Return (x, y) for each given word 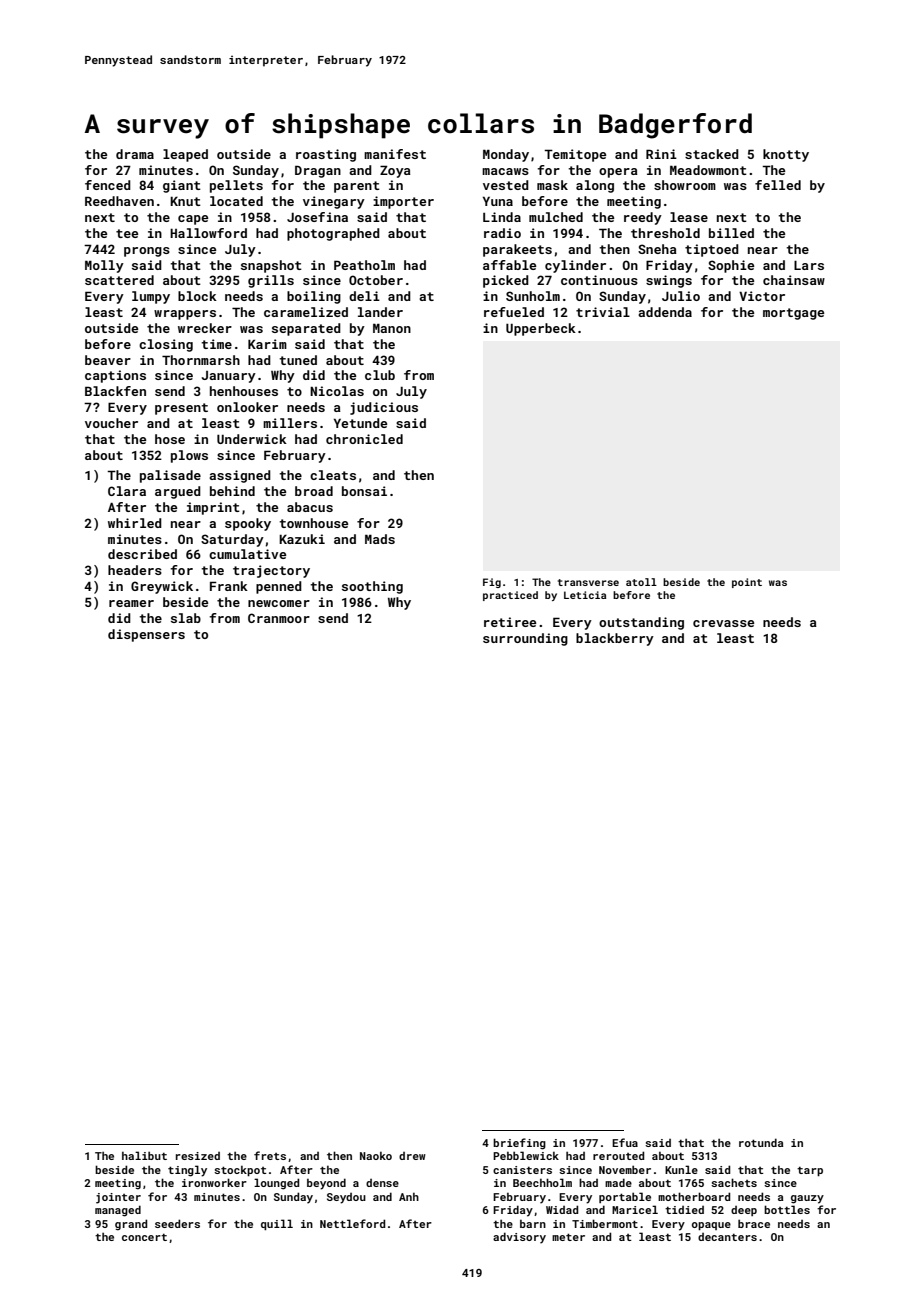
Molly (104, 266)
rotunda (761, 1142)
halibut (144, 1155)
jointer (118, 1198)
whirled (135, 523)
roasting (326, 155)
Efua (625, 1142)
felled (778, 185)
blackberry (615, 639)
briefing (519, 1144)
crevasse (723, 623)
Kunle (681, 1169)
